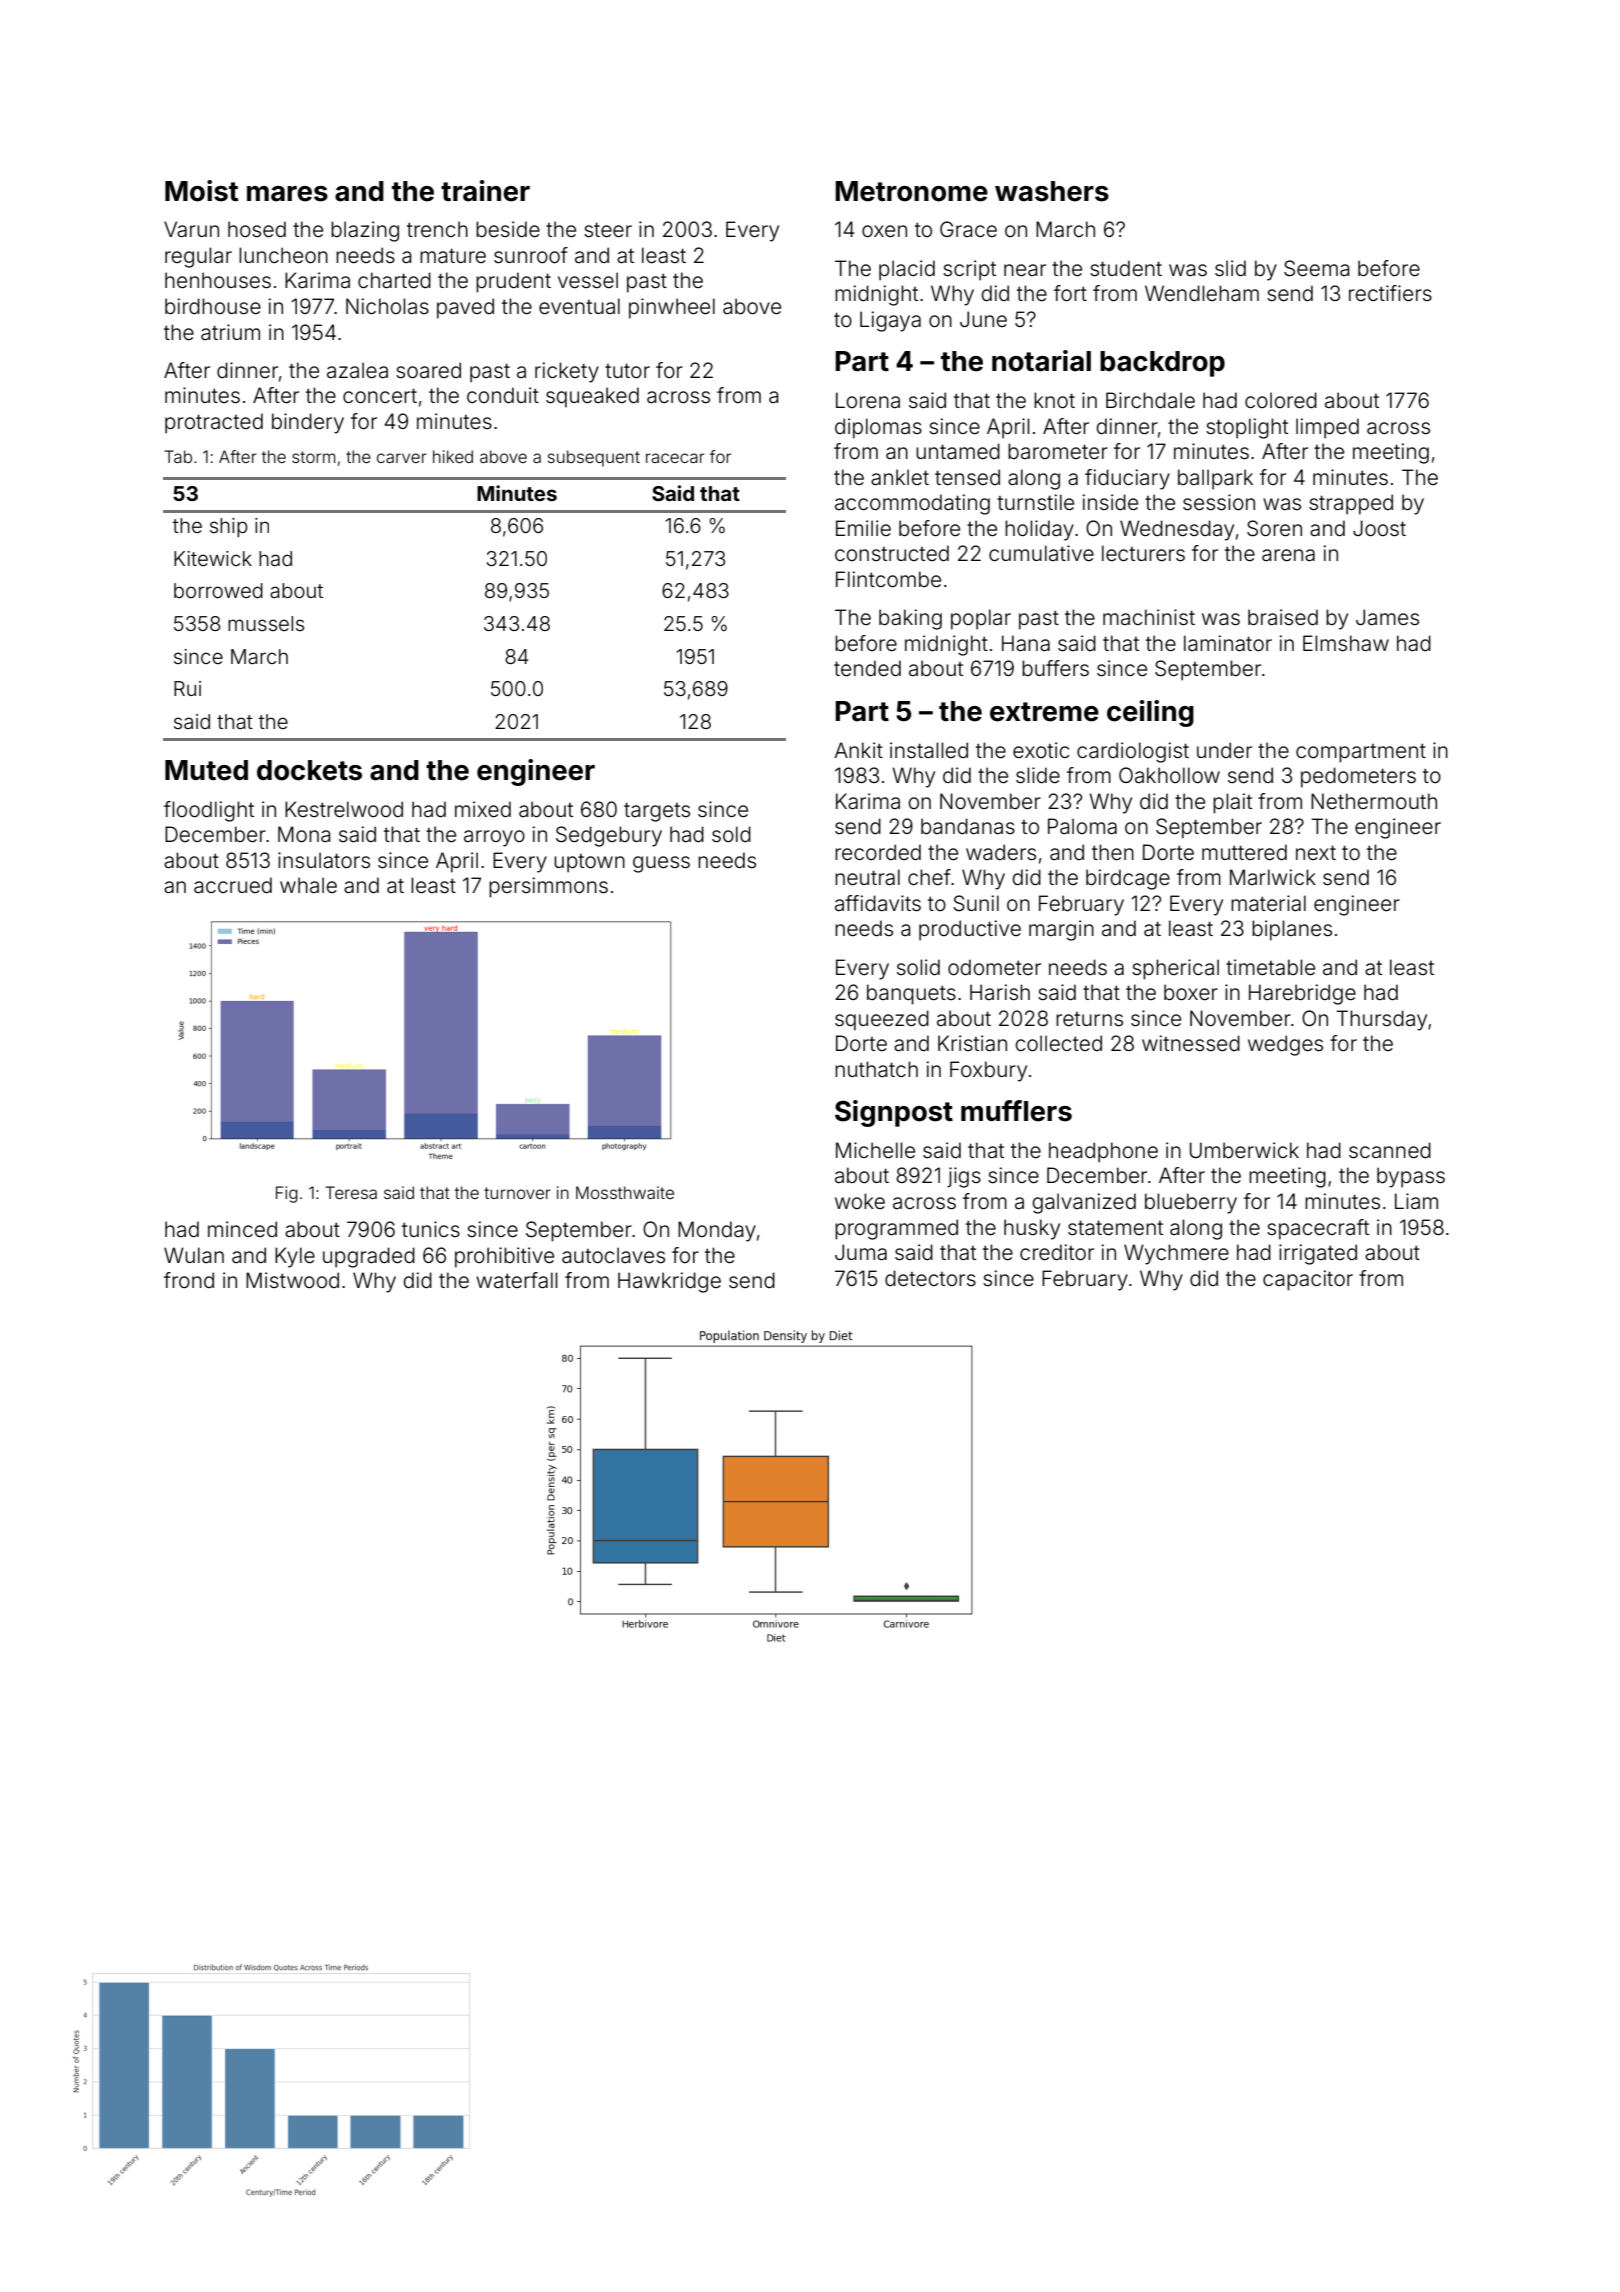  What do you see at coordinates (1390, 293) in the page?
I see `rectifiers` at bounding box center [1390, 293].
